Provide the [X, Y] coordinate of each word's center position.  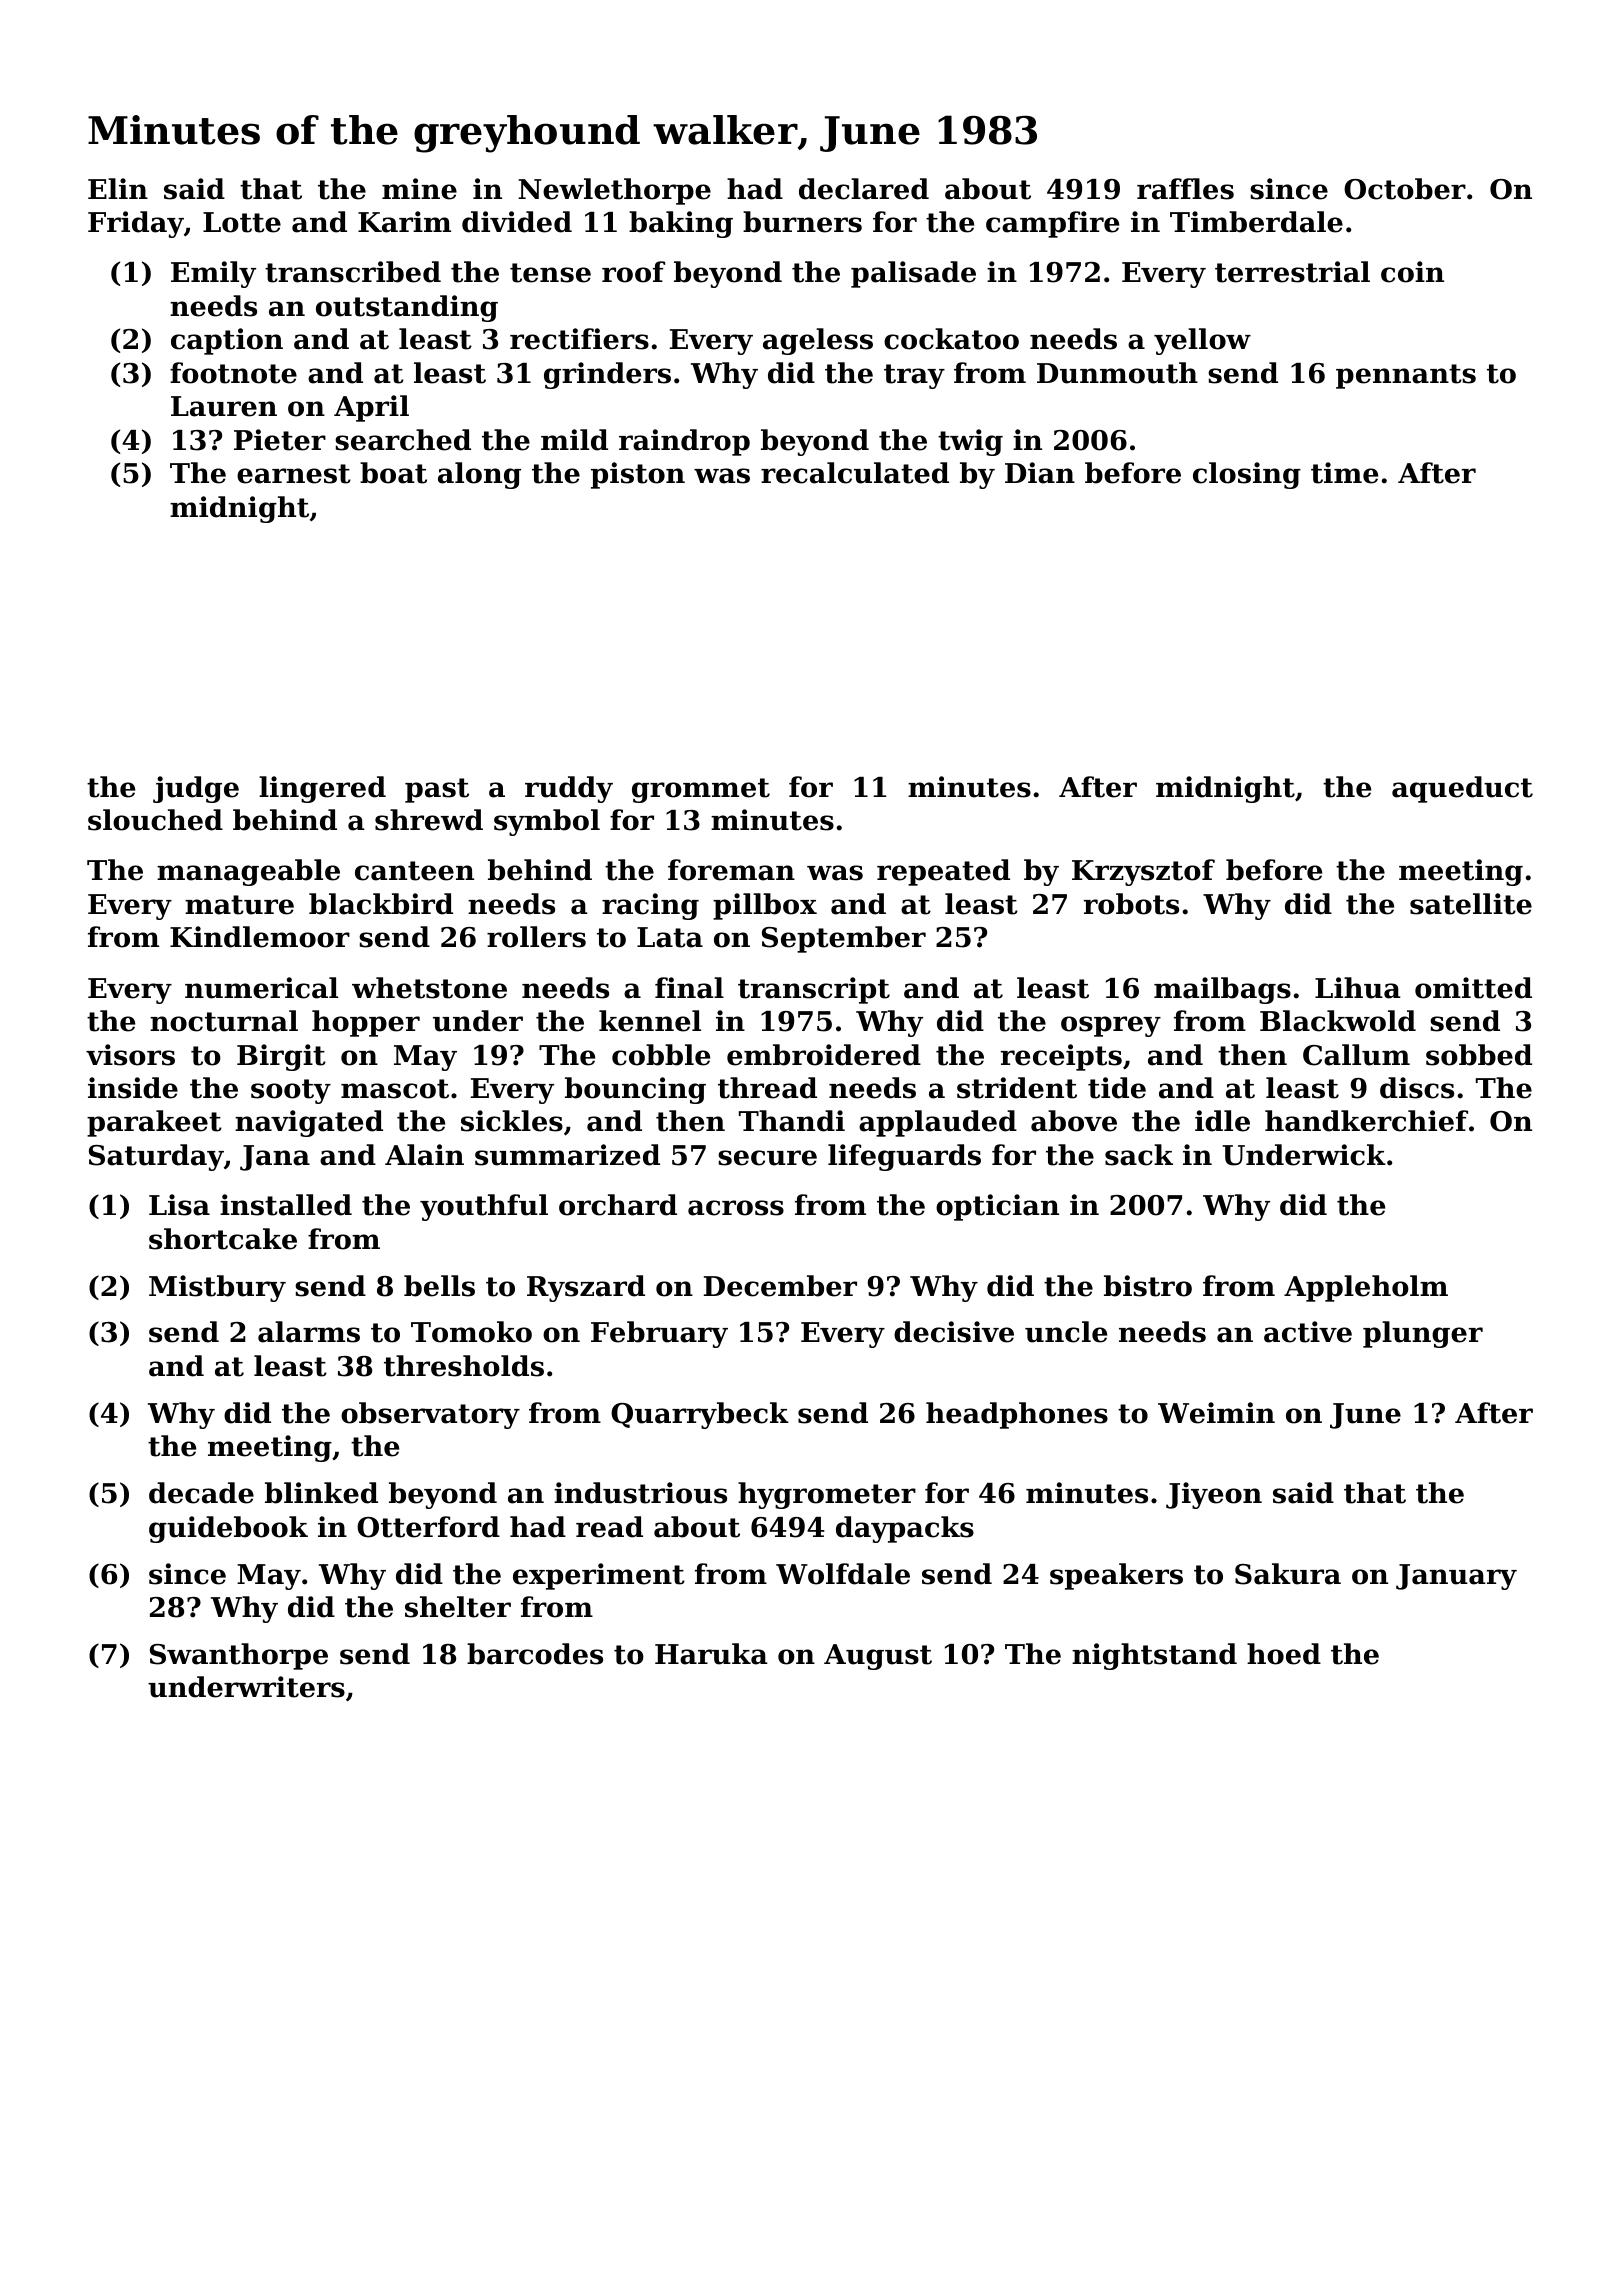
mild [574, 440]
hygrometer [827, 1495]
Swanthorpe [239, 1656]
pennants [1406, 376]
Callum [1356, 1055]
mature [239, 905]
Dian [1040, 473]
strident [1017, 1088]
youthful [484, 1207]
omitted [1473, 988]
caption [227, 341]
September [844, 939]
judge [196, 789]
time [1344, 473]
